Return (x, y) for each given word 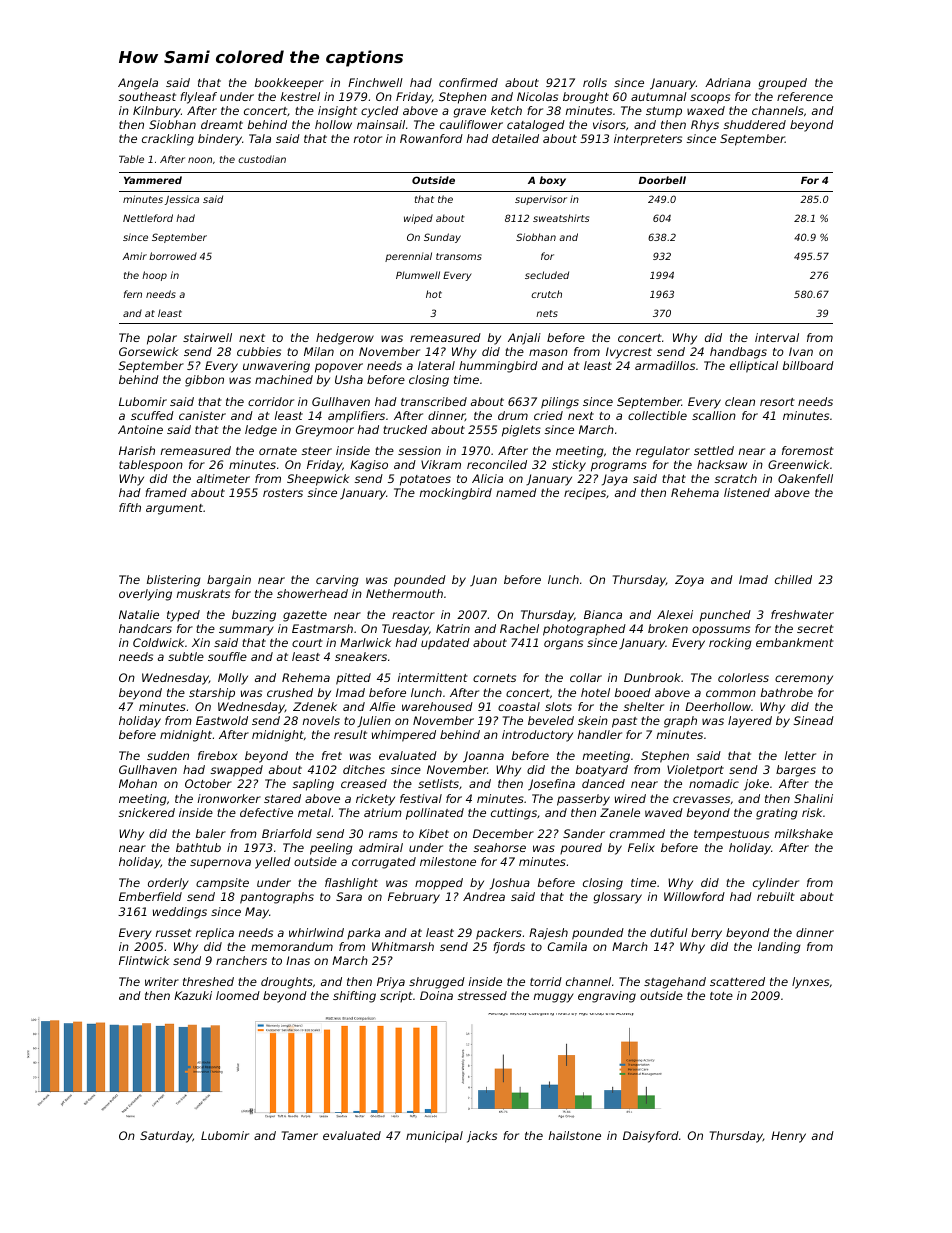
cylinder (776, 884)
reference (805, 96)
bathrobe (787, 692)
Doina (436, 995)
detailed (515, 138)
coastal (519, 706)
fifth (130, 507)
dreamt (222, 124)
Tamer (300, 1135)
